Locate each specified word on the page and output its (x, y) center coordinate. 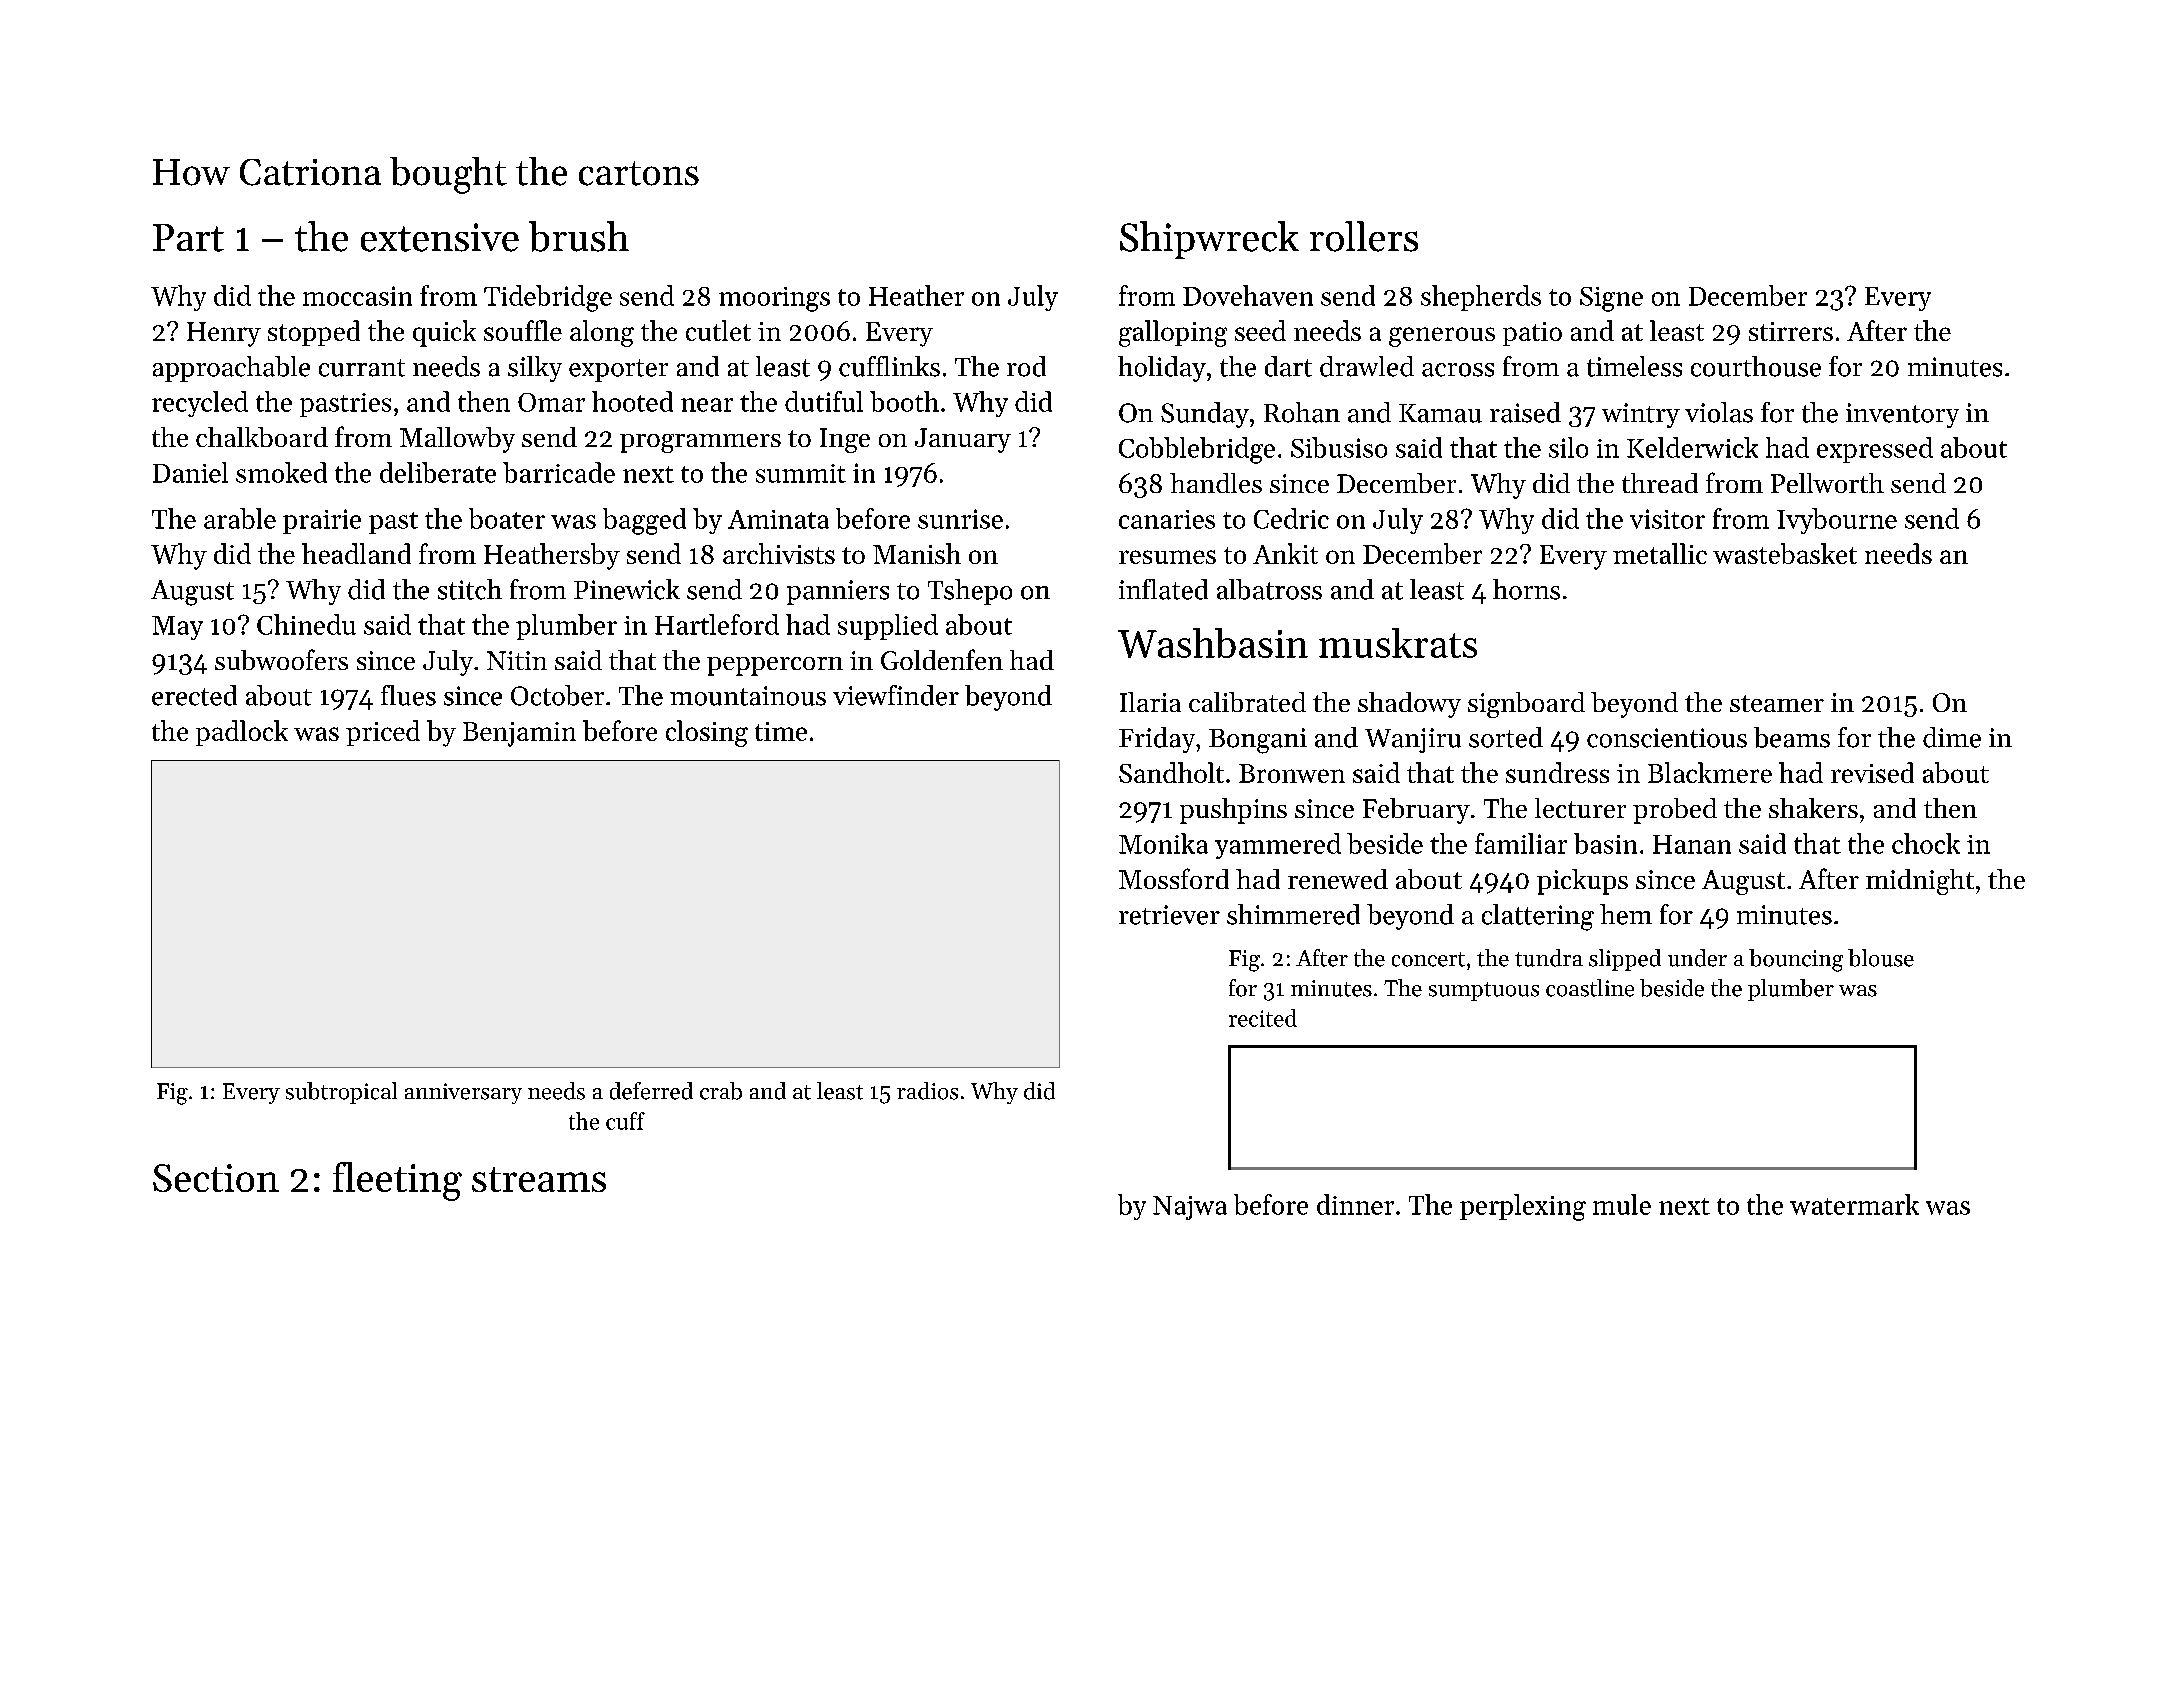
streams (539, 1179)
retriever (1169, 915)
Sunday (1205, 415)
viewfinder (896, 695)
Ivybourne (1837, 521)
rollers (1364, 236)
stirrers (1791, 331)
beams (1792, 737)
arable (240, 518)
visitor (1667, 519)
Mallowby (457, 440)
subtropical (341, 1093)
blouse (1881, 958)
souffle (523, 330)
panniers (838, 592)
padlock (242, 733)
